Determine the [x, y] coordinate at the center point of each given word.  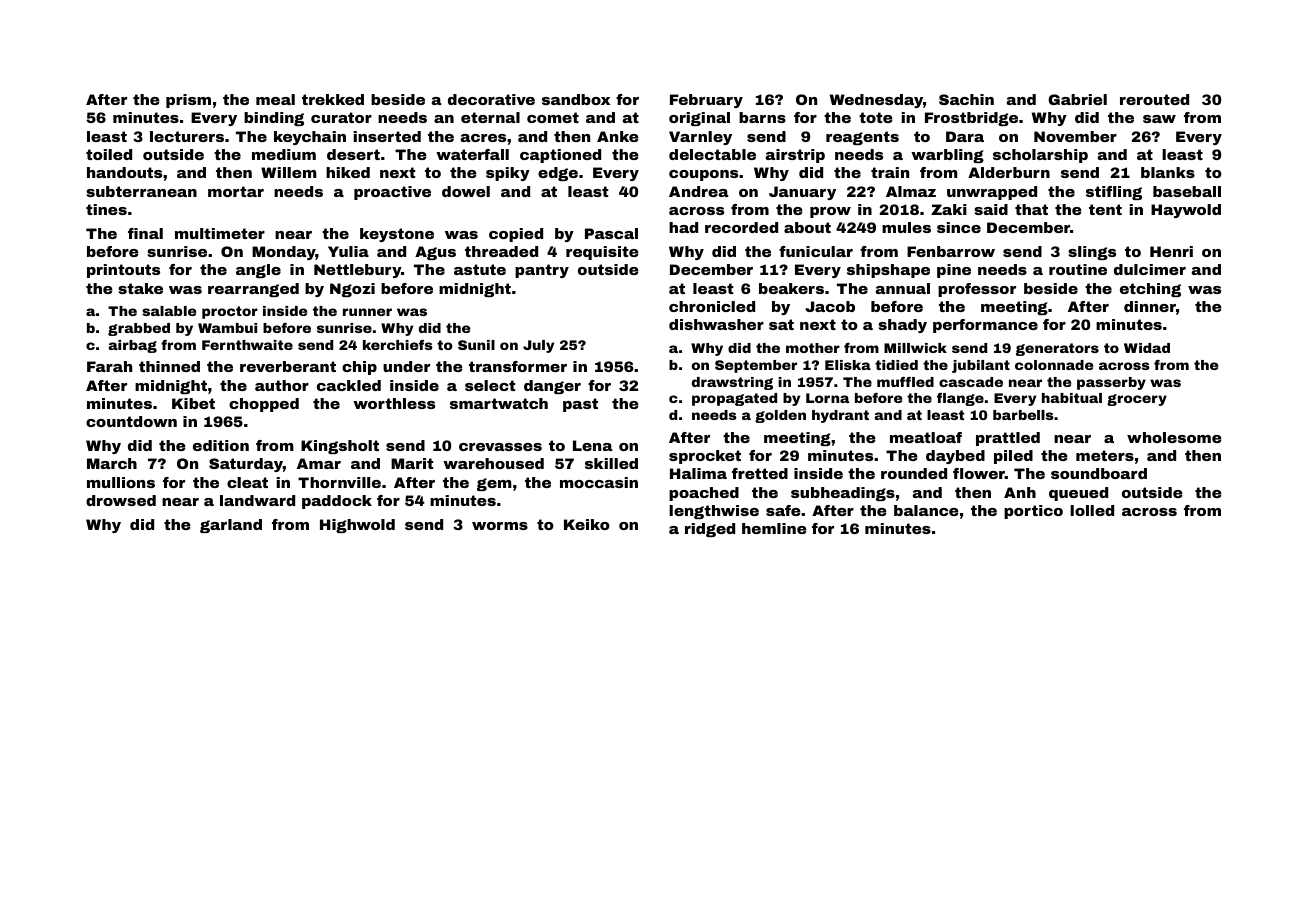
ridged [710, 530]
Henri [1171, 251]
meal [275, 99]
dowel [466, 191]
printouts [123, 271]
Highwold [357, 526]
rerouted [1154, 99]
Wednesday [876, 101]
